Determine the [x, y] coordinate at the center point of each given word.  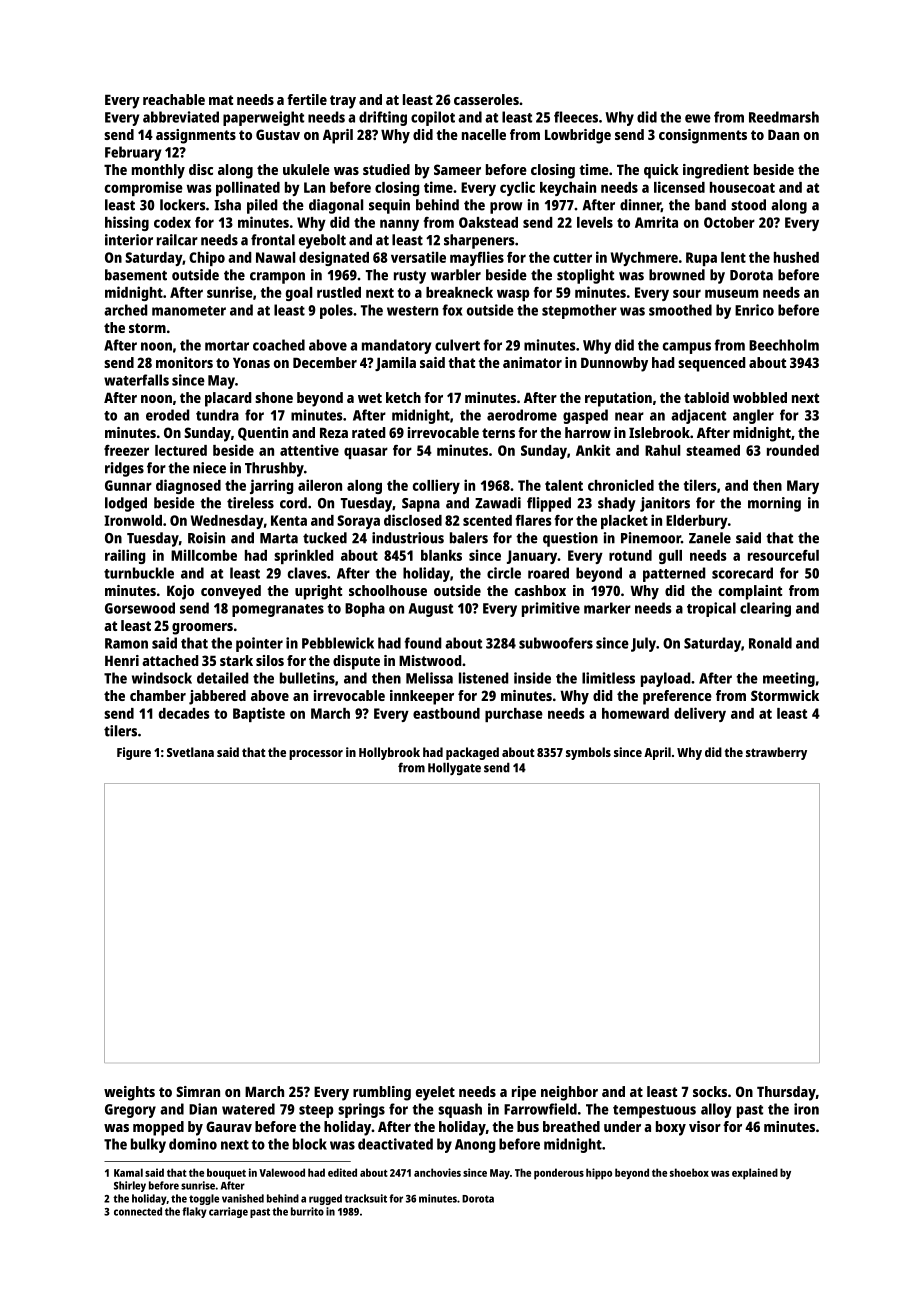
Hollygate [454, 768]
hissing [127, 223]
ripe [524, 1093]
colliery [436, 486]
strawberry [776, 753]
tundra [217, 415]
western [412, 311]
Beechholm [784, 345]
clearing [765, 609]
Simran [198, 1091]
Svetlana [190, 752]
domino [193, 1144]
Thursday [786, 1093]
